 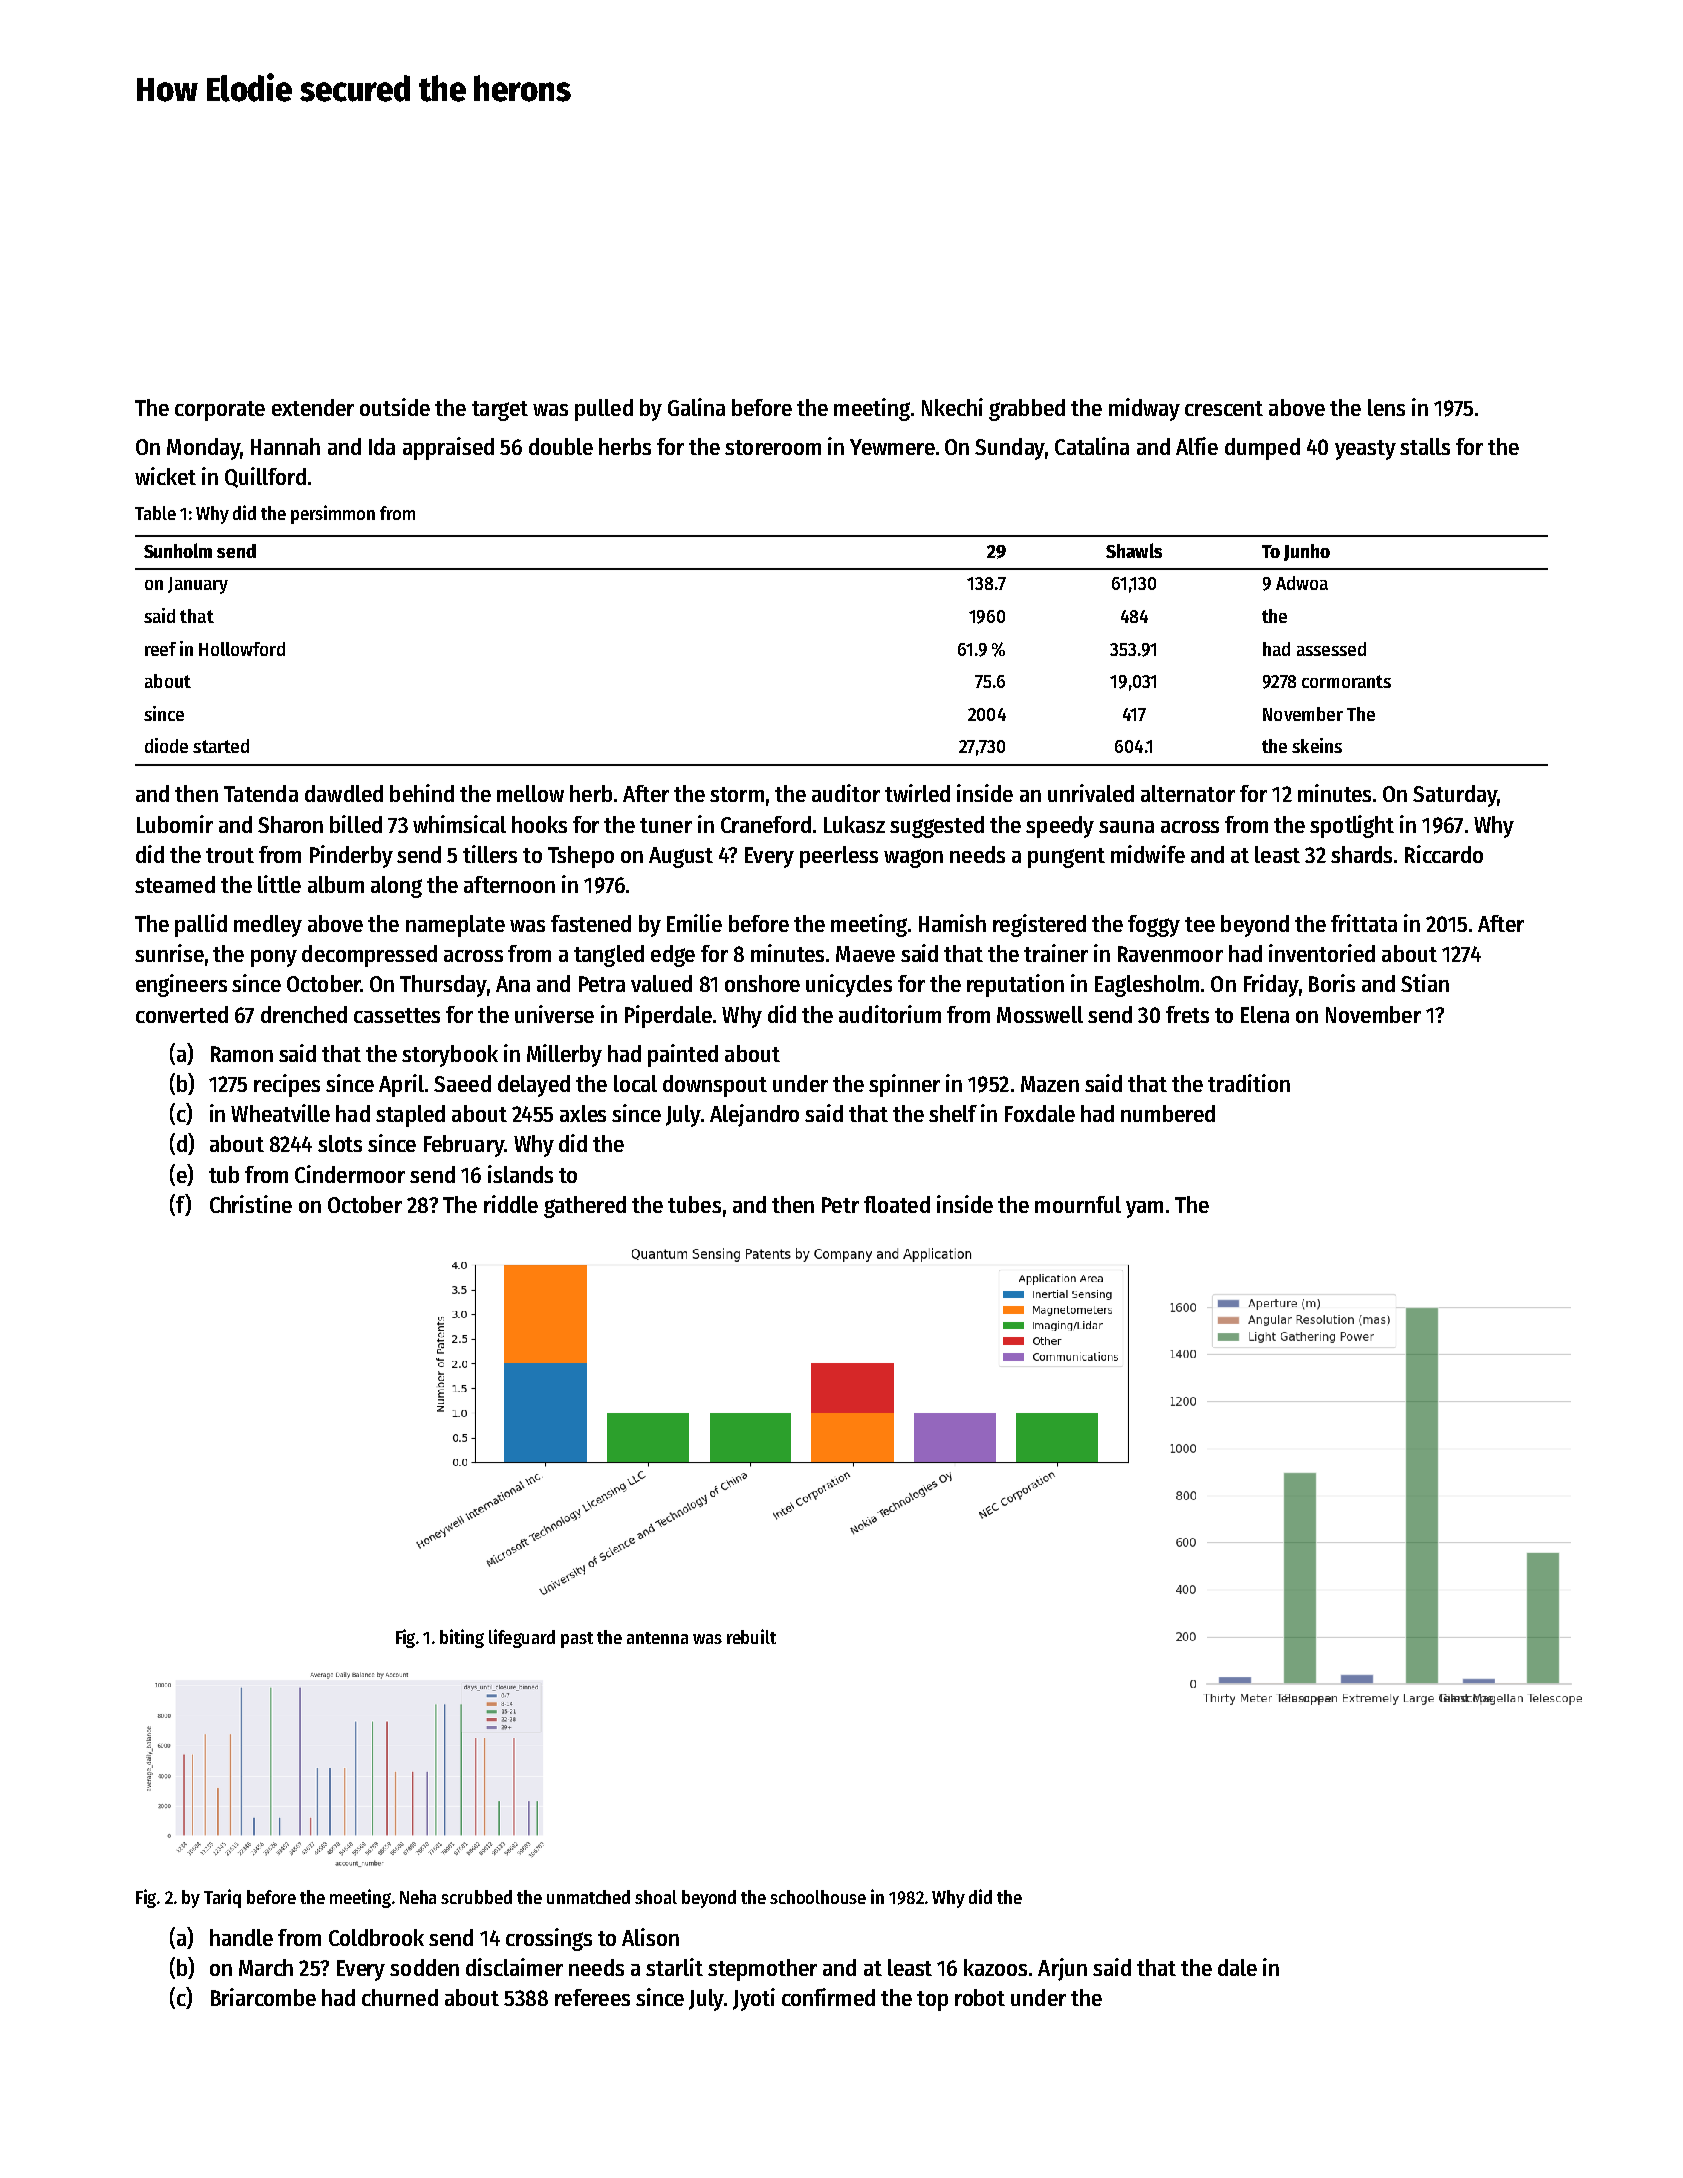 What do you see at coordinates (1346, 681) in the screenshot?
I see `cormorants` at bounding box center [1346, 681].
